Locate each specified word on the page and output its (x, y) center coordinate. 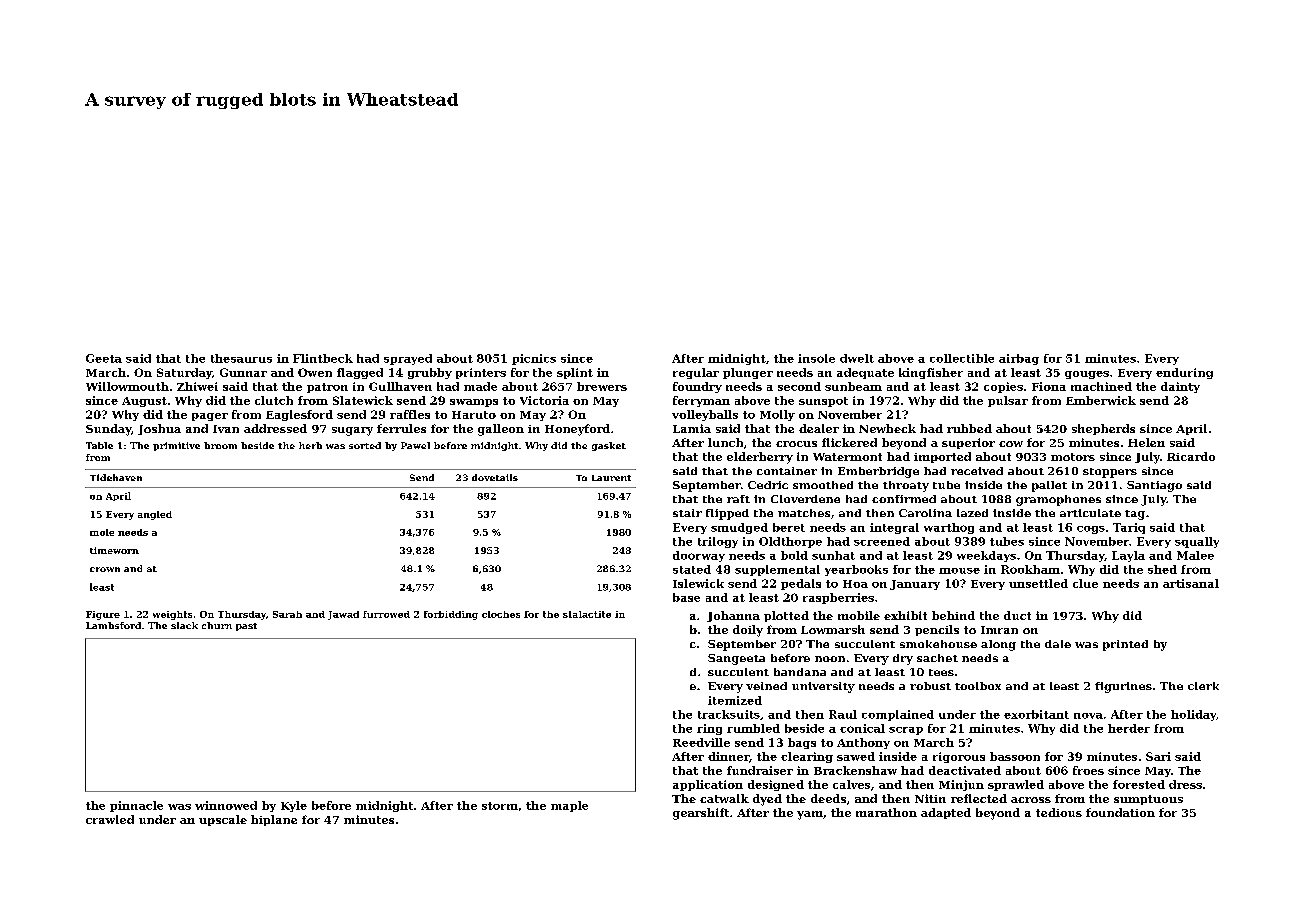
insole (816, 358)
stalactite (587, 614)
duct (1017, 615)
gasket (609, 446)
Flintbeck (323, 358)
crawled (110, 819)
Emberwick (1101, 400)
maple (569, 806)
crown (105, 569)
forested (1139, 784)
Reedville (701, 742)
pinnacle (136, 806)
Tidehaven (116, 477)
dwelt (857, 358)
